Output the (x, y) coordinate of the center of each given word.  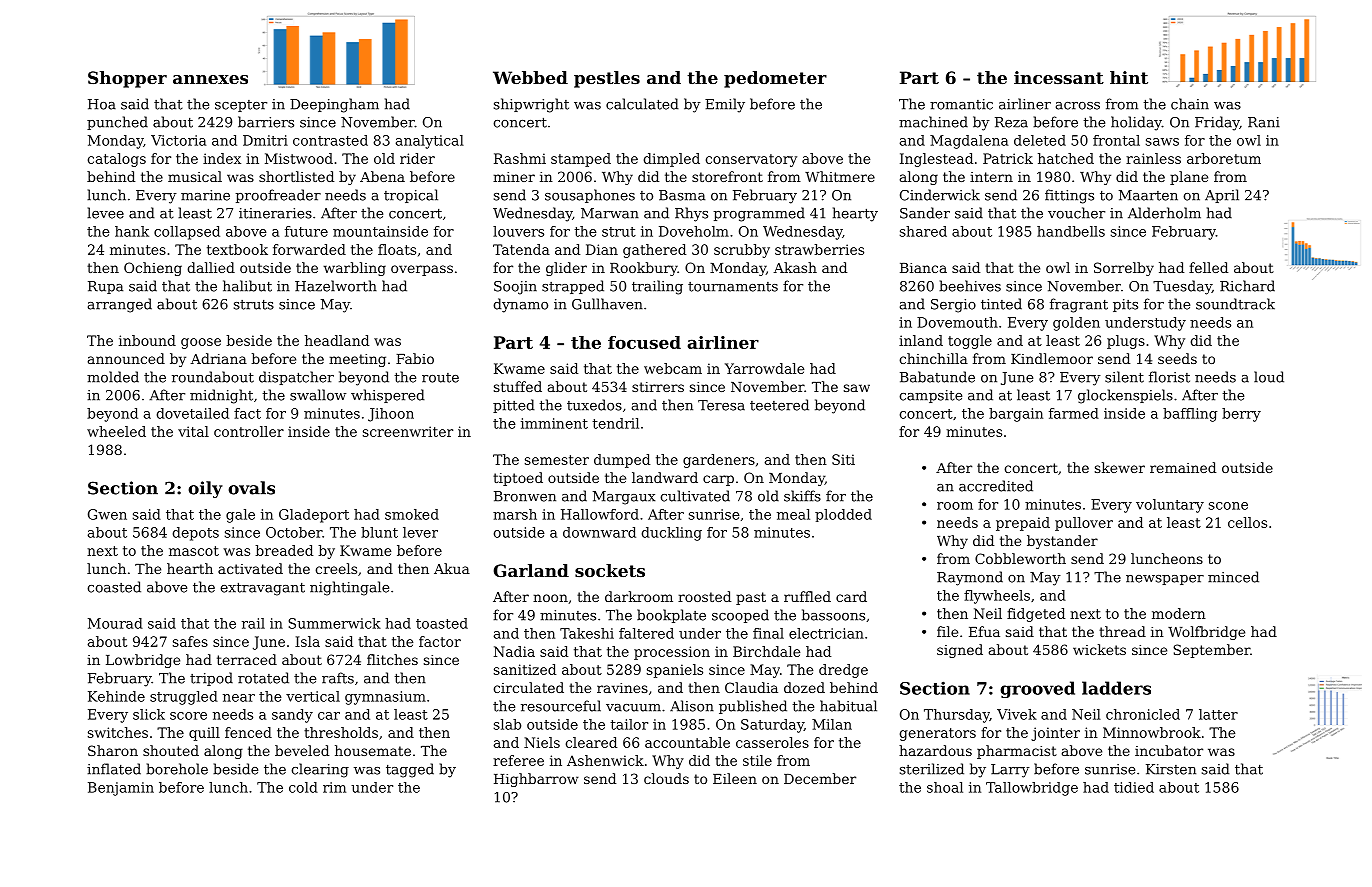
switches (118, 732)
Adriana (219, 358)
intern (991, 177)
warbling (355, 269)
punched (117, 123)
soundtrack (1235, 304)
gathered (654, 251)
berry (1241, 415)
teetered (779, 405)
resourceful (561, 706)
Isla (307, 641)
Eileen (735, 778)
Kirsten (1171, 769)
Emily (725, 105)
